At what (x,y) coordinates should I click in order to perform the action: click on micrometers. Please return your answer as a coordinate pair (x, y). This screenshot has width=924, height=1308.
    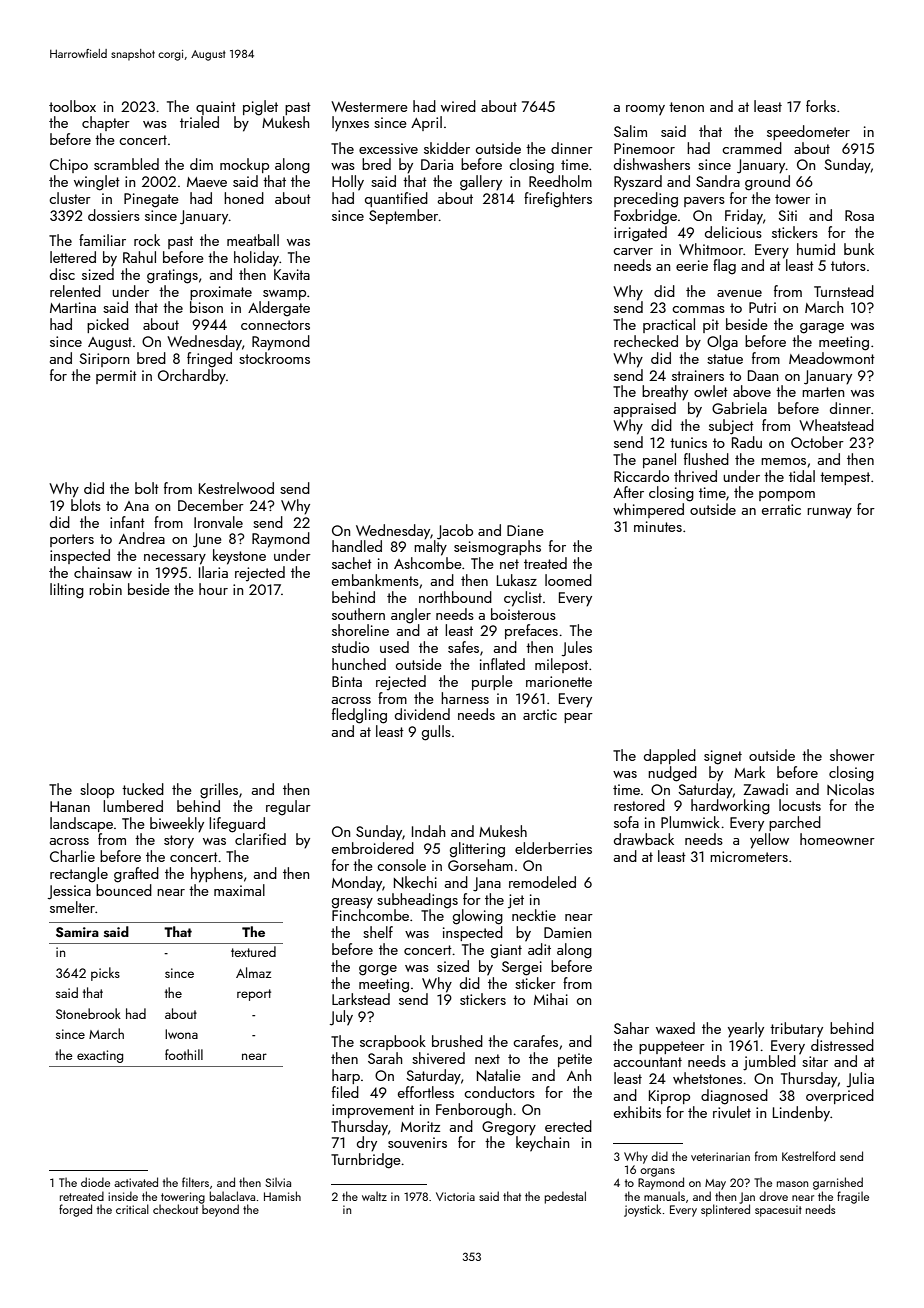
    Looking at the image, I should click on (749, 856).
